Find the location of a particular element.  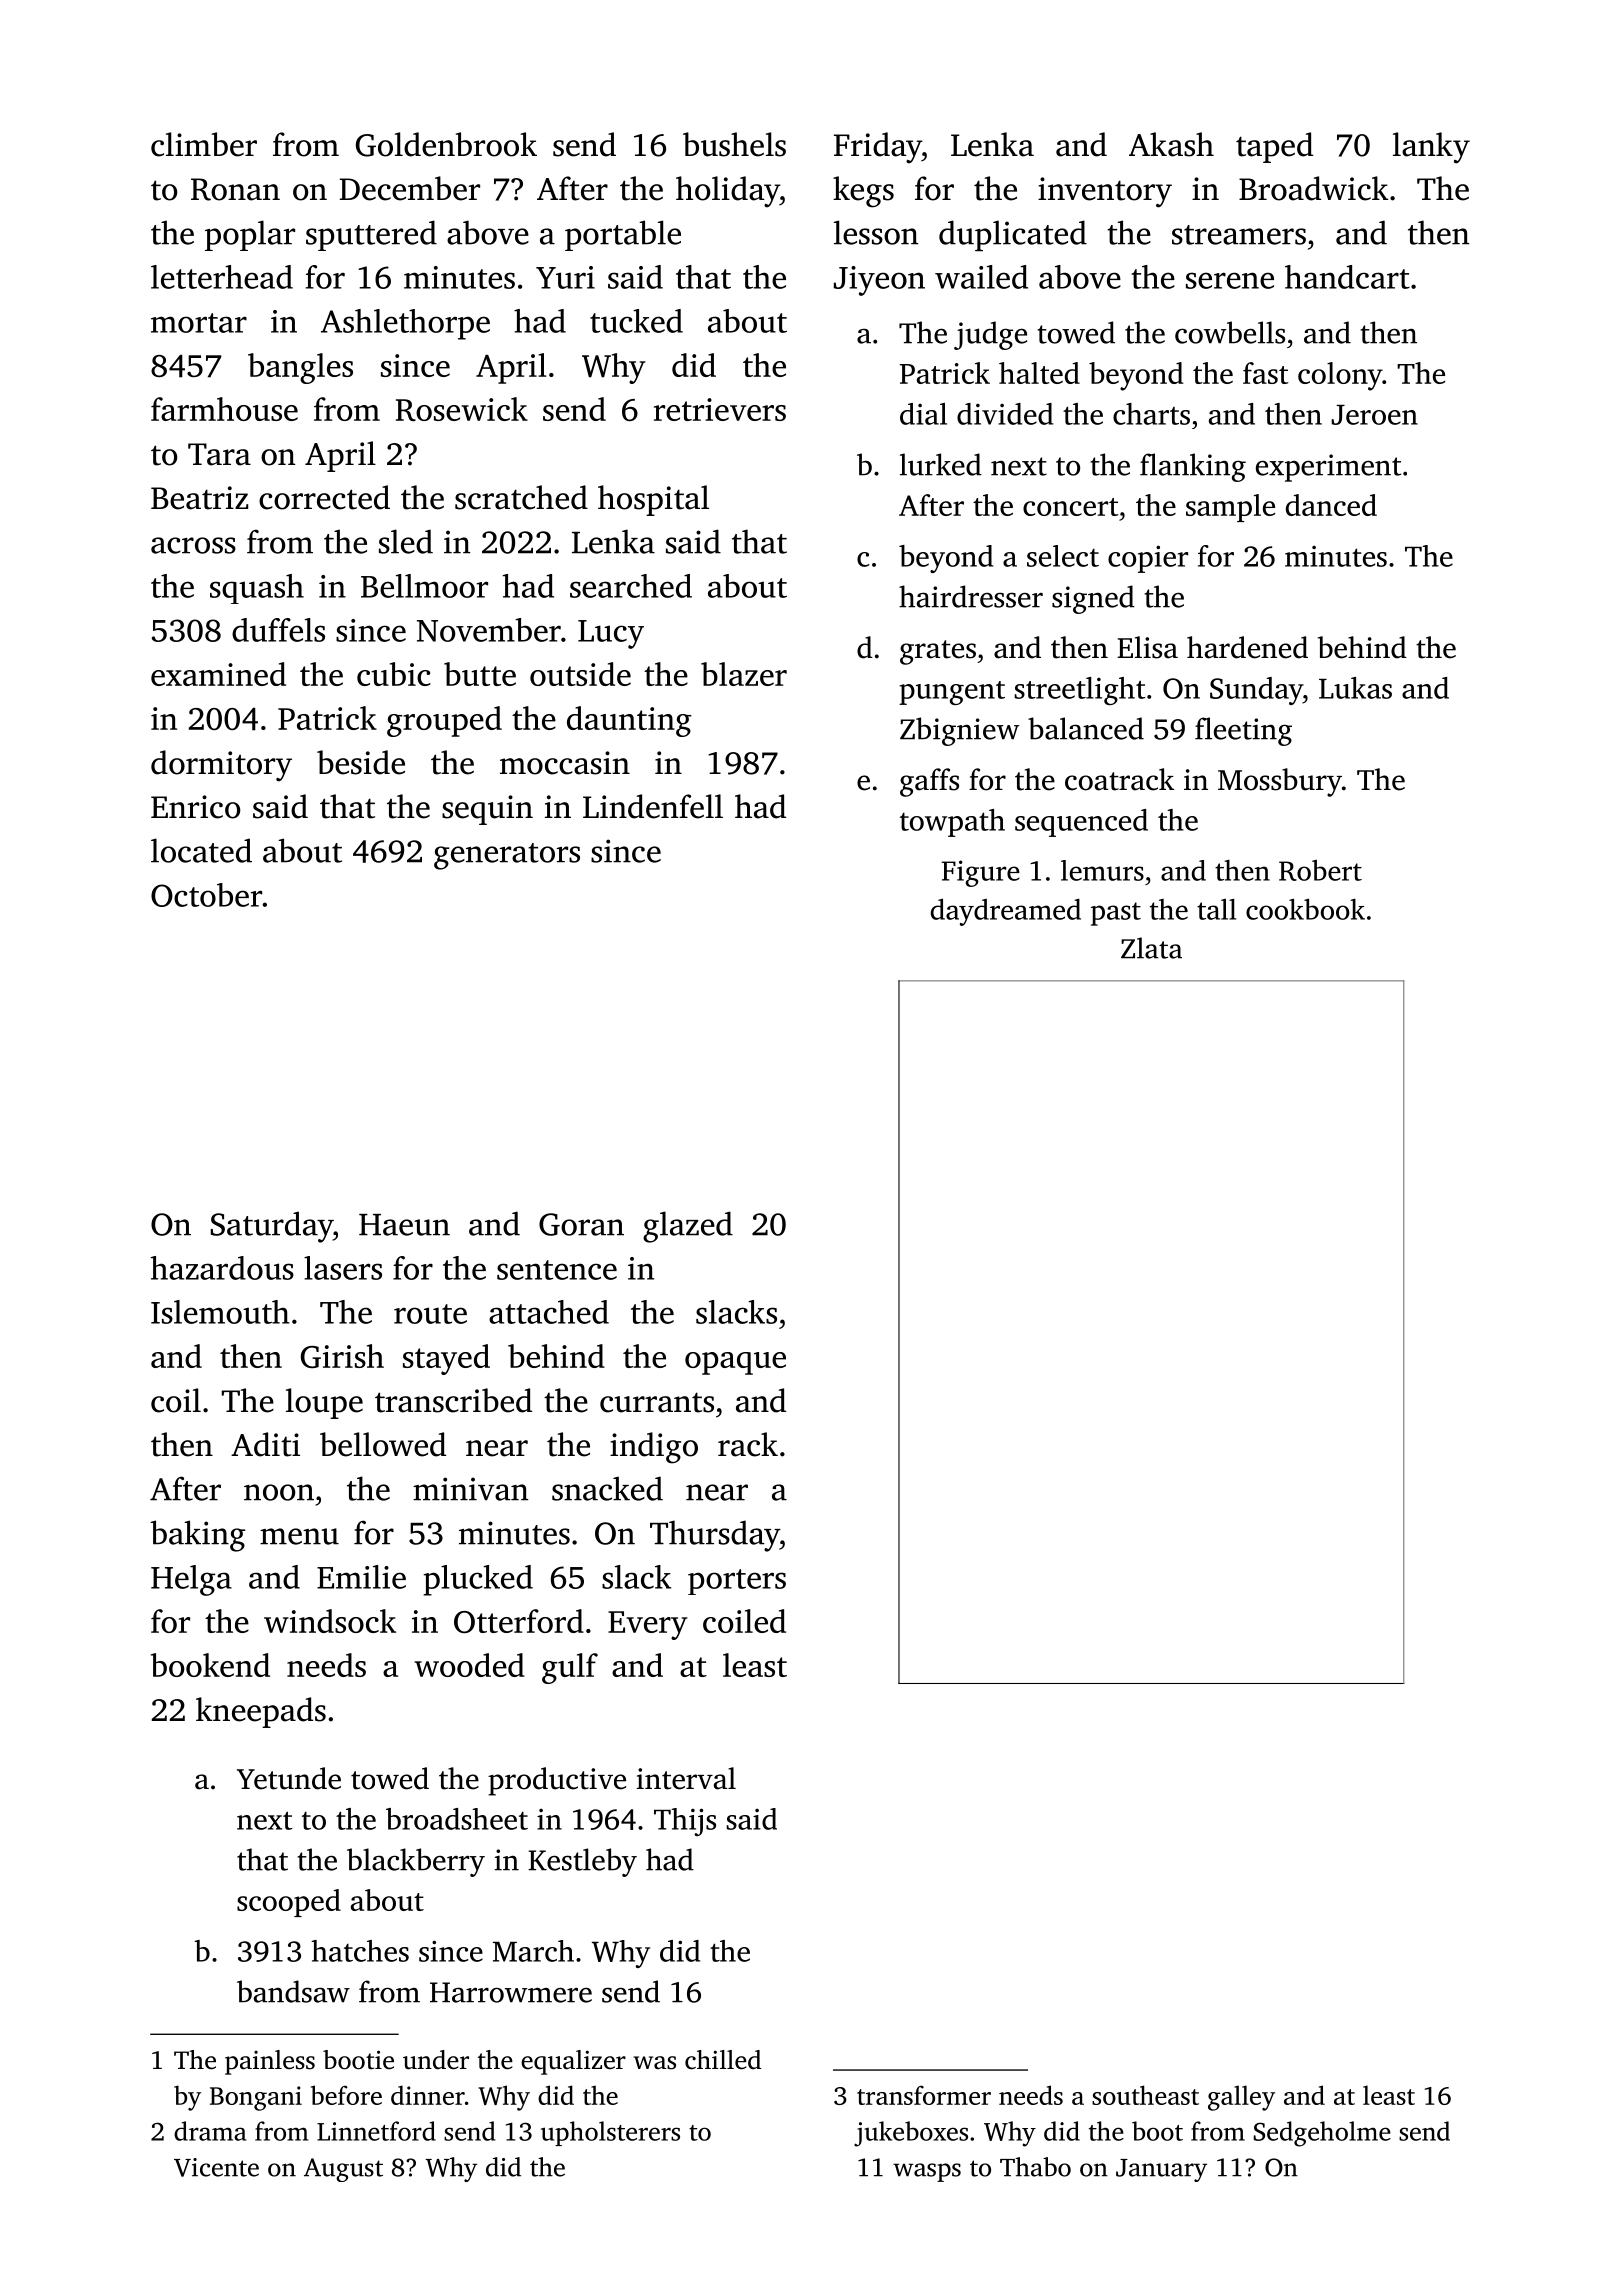

Saturday is located at coordinates (271, 1227).
